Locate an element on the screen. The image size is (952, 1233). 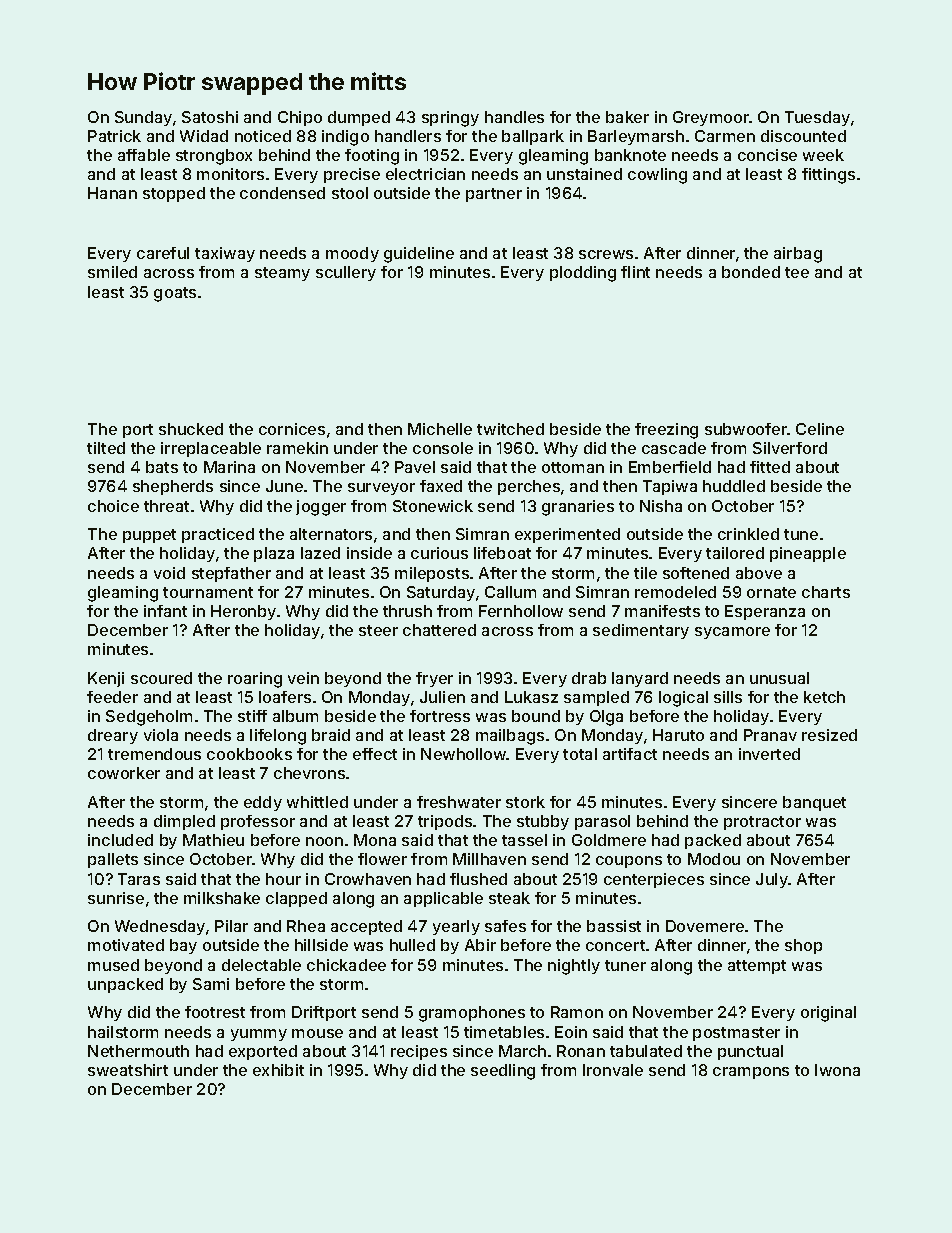
Hanan is located at coordinates (112, 193).
